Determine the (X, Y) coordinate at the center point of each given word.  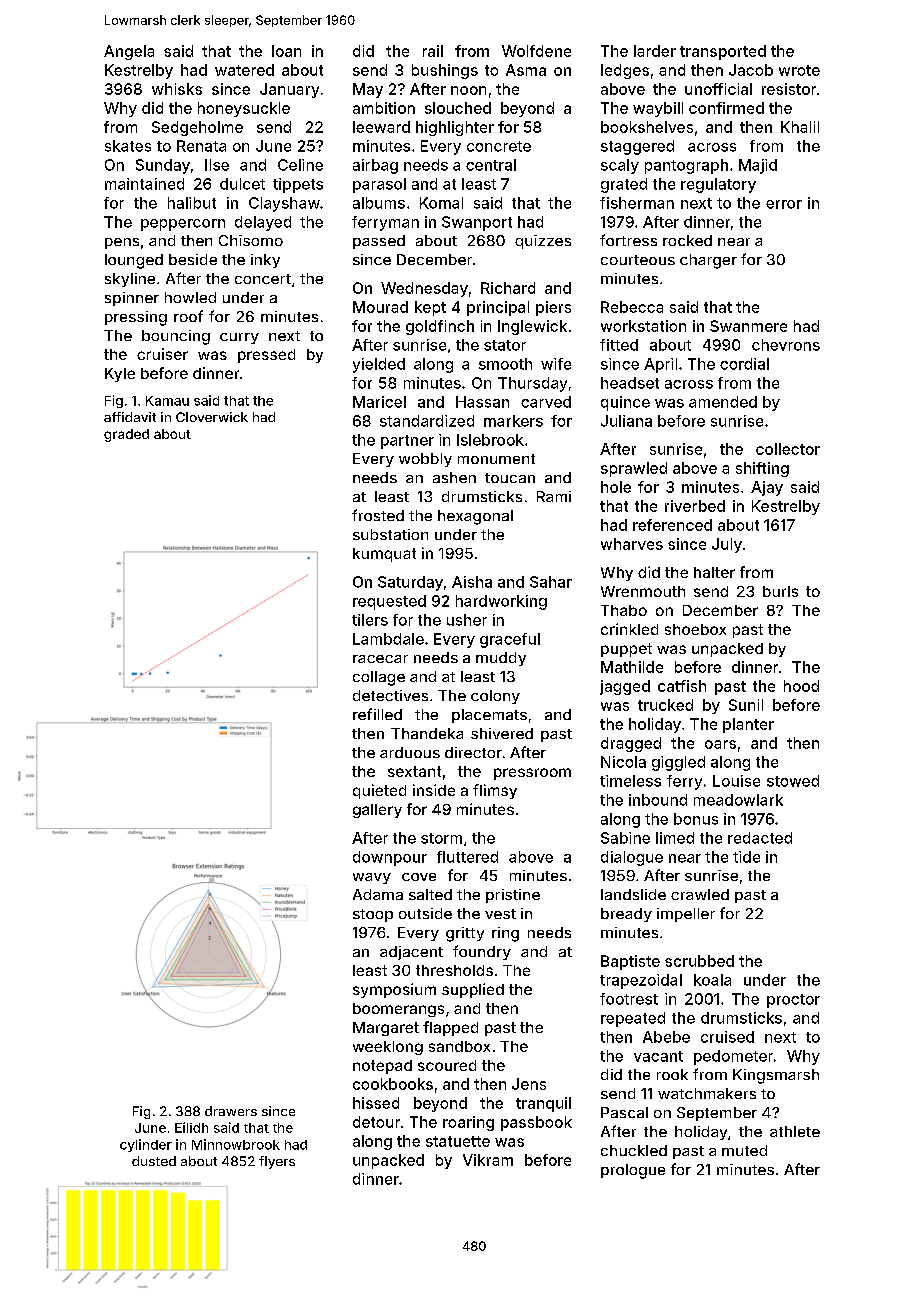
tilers (370, 620)
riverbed (695, 506)
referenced (672, 525)
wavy (372, 878)
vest (500, 914)
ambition (384, 108)
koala (712, 980)
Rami (554, 496)
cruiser (162, 354)
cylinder (146, 1145)
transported (723, 52)
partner (407, 442)
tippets (298, 185)
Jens (529, 1084)
